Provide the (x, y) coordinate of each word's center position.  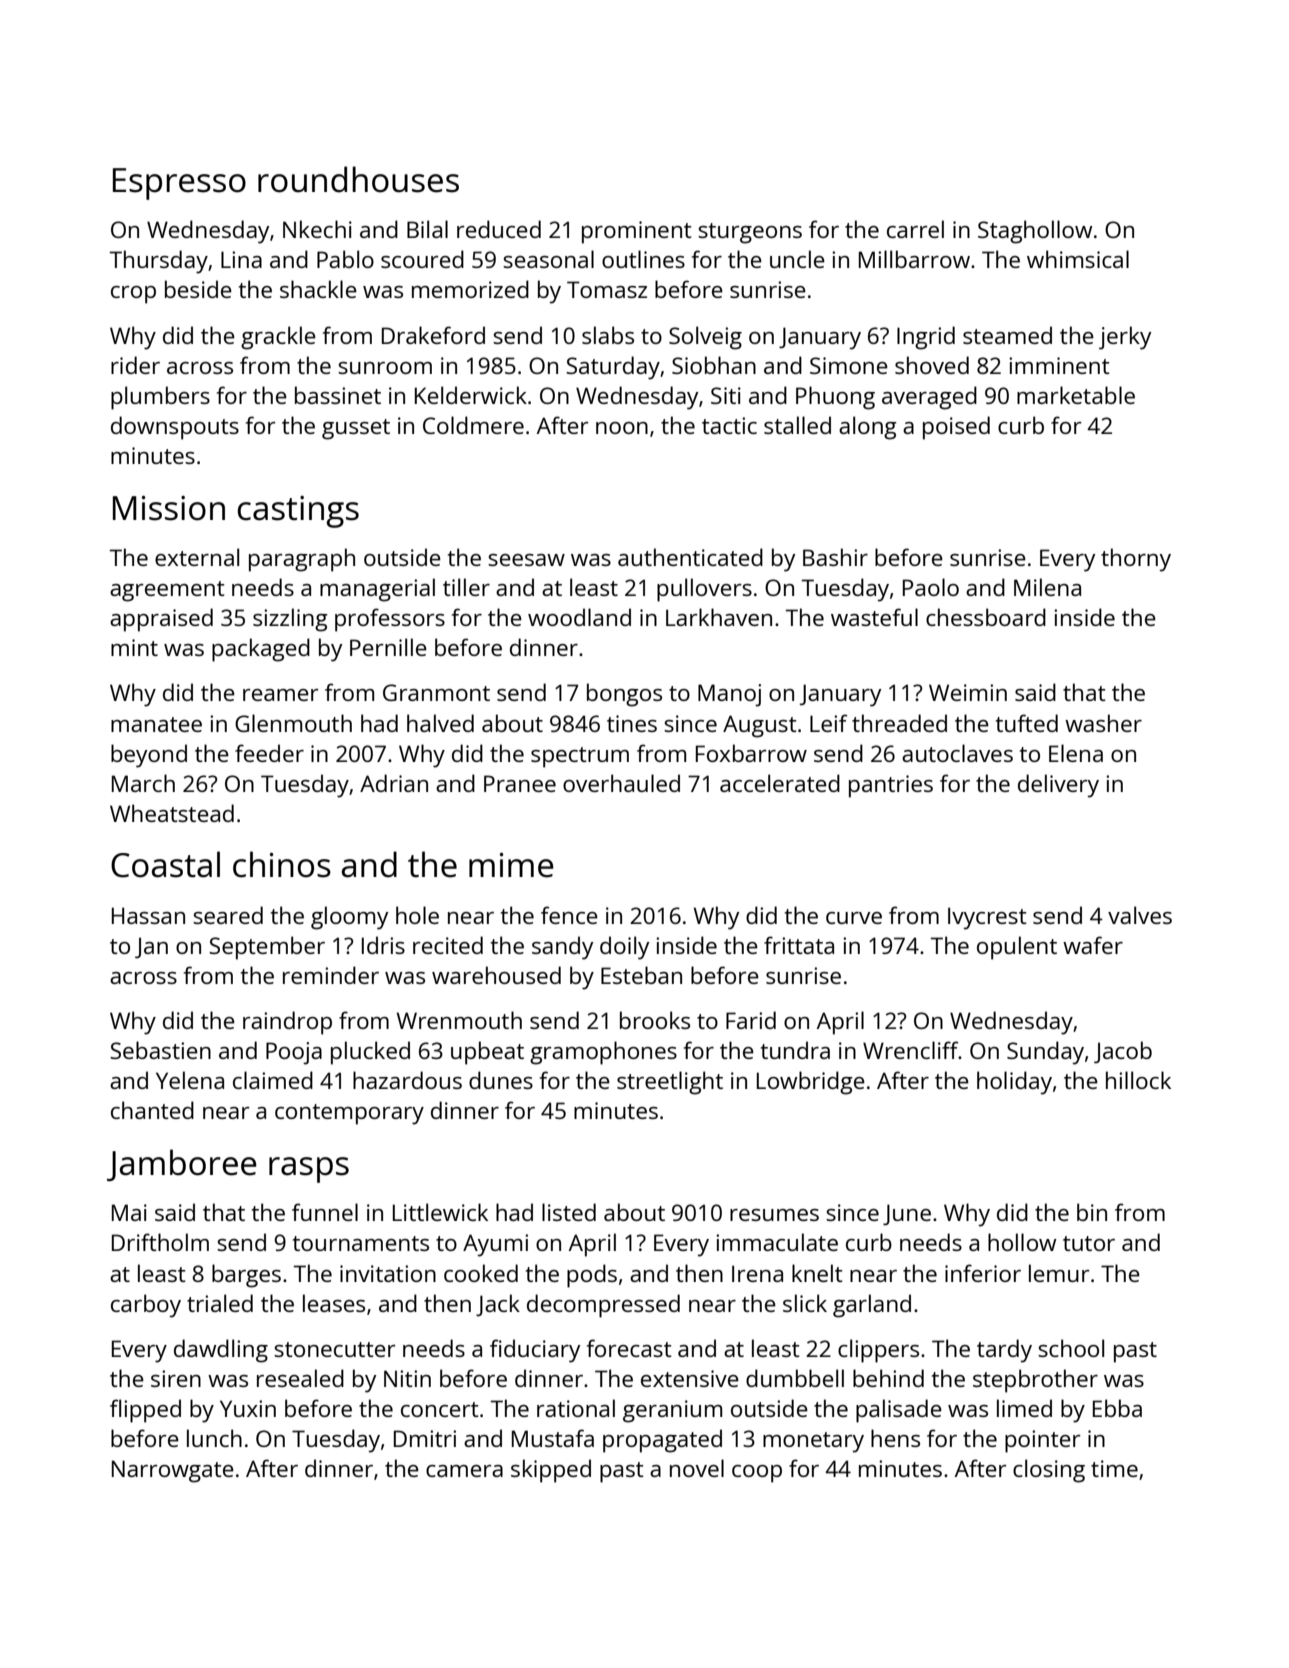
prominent (637, 232)
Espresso (179, 184)
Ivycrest (987, 918)
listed (569, 1212)
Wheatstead (172, 813)
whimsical (1078, 259)
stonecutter (335, 1349)
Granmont (436, 692)
